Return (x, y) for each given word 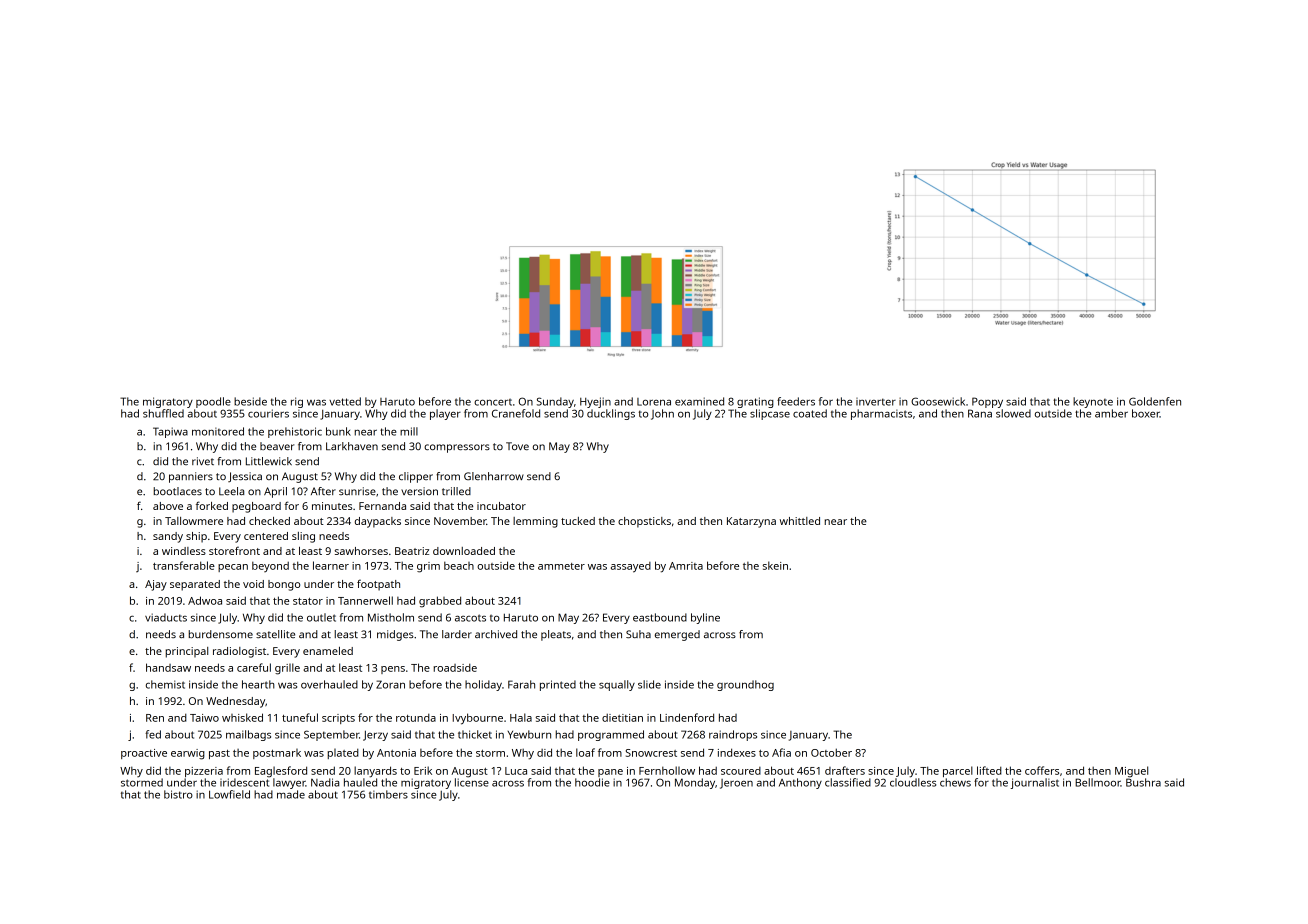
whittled (800, 521)
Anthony (800, 783)
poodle (213, 402)
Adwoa (205, 600)
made (291, 794)
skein (775, 565)
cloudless (913, 782)
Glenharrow (494, 476)
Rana (980, 413)
